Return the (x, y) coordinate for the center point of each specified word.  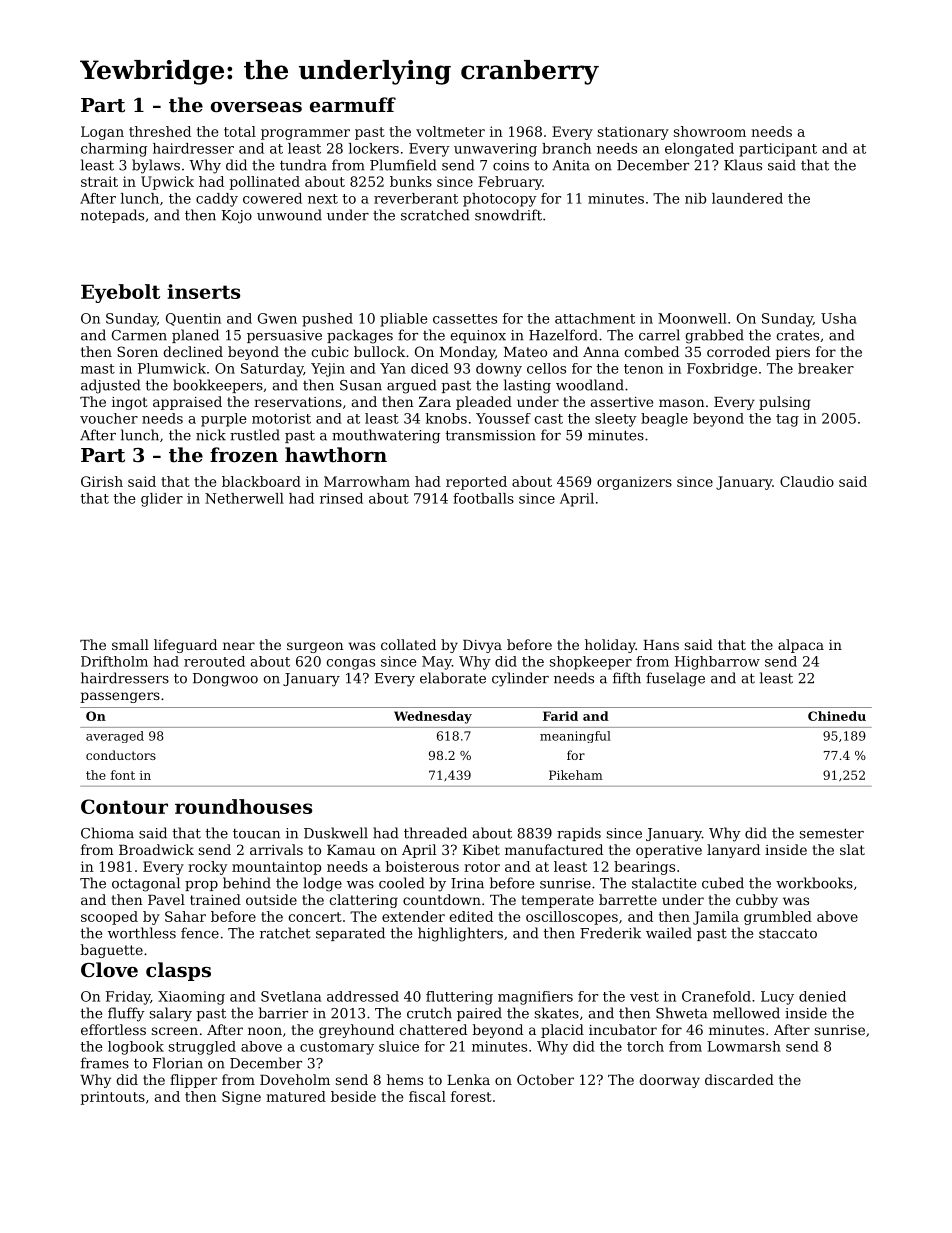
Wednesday (433, 717)
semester (832, 833)
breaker (826, 368)
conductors (121, 755)
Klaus (743, 165)
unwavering (495, 150)
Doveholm (295, 1079)
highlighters (460, 934)
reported (476, 483)
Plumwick (172, 368)
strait (99, 181)
